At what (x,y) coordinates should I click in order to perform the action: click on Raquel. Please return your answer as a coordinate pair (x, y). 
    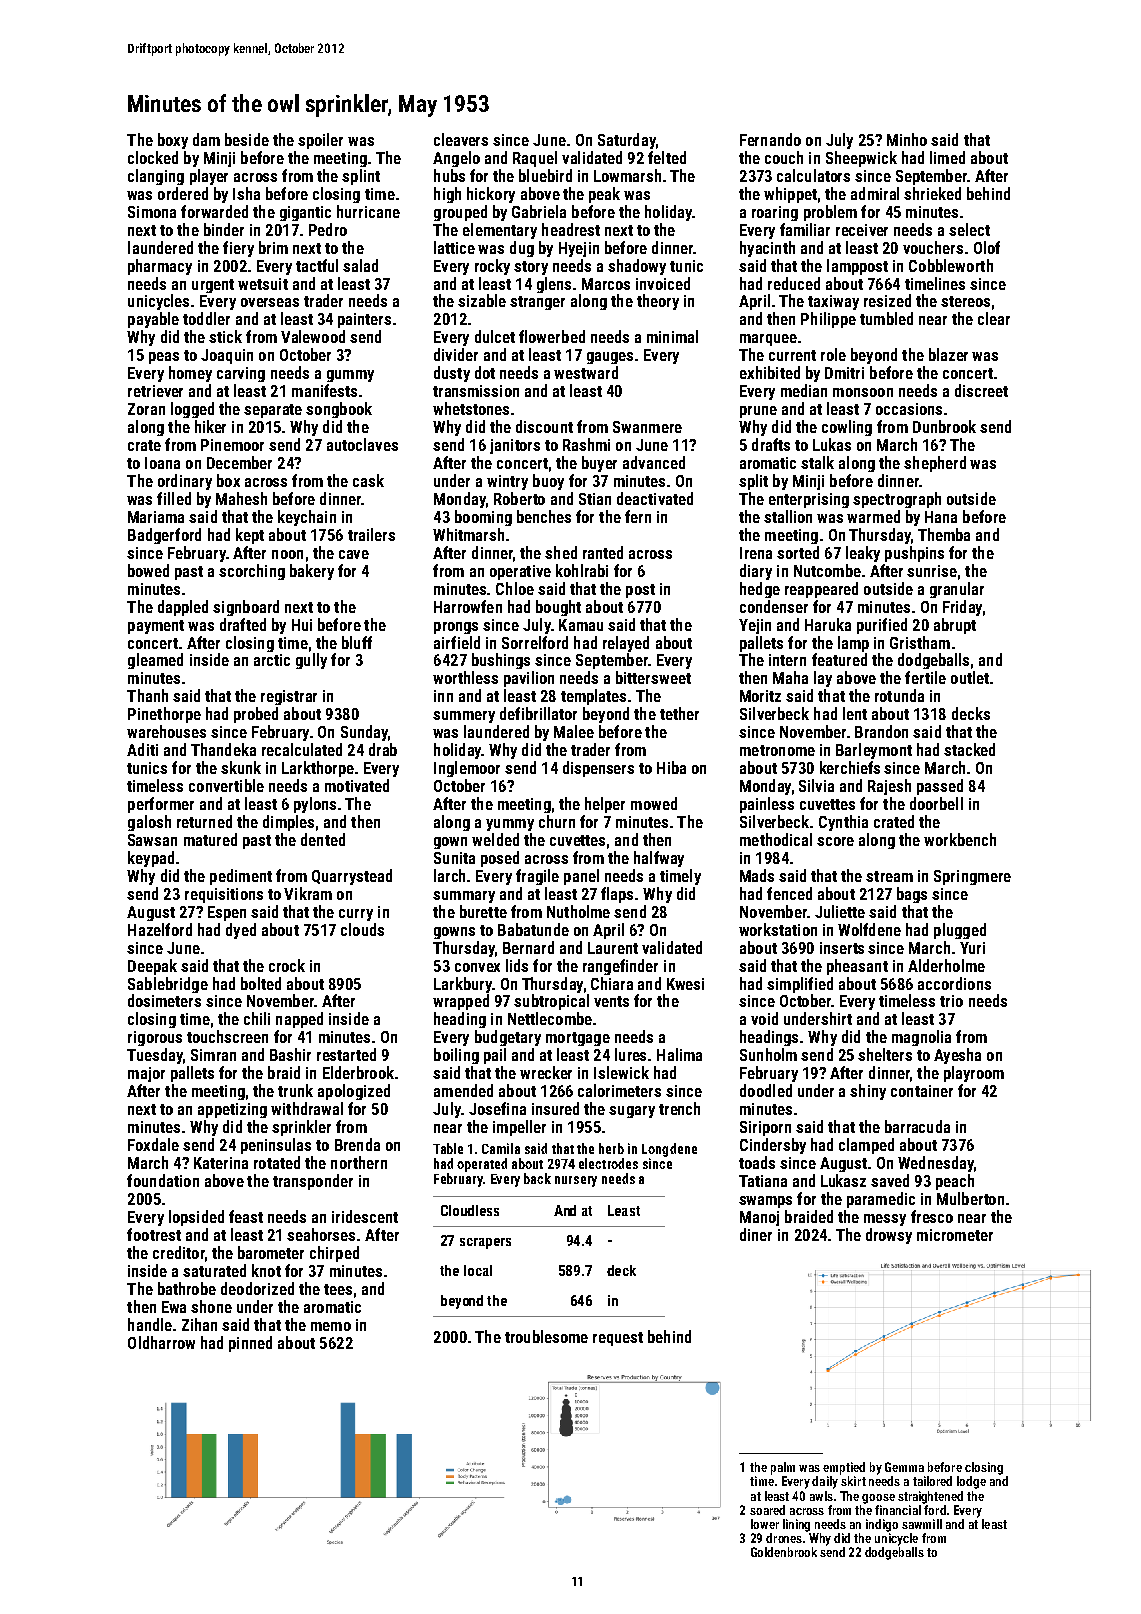
    Looking at the image, I should click on (535, 159).
